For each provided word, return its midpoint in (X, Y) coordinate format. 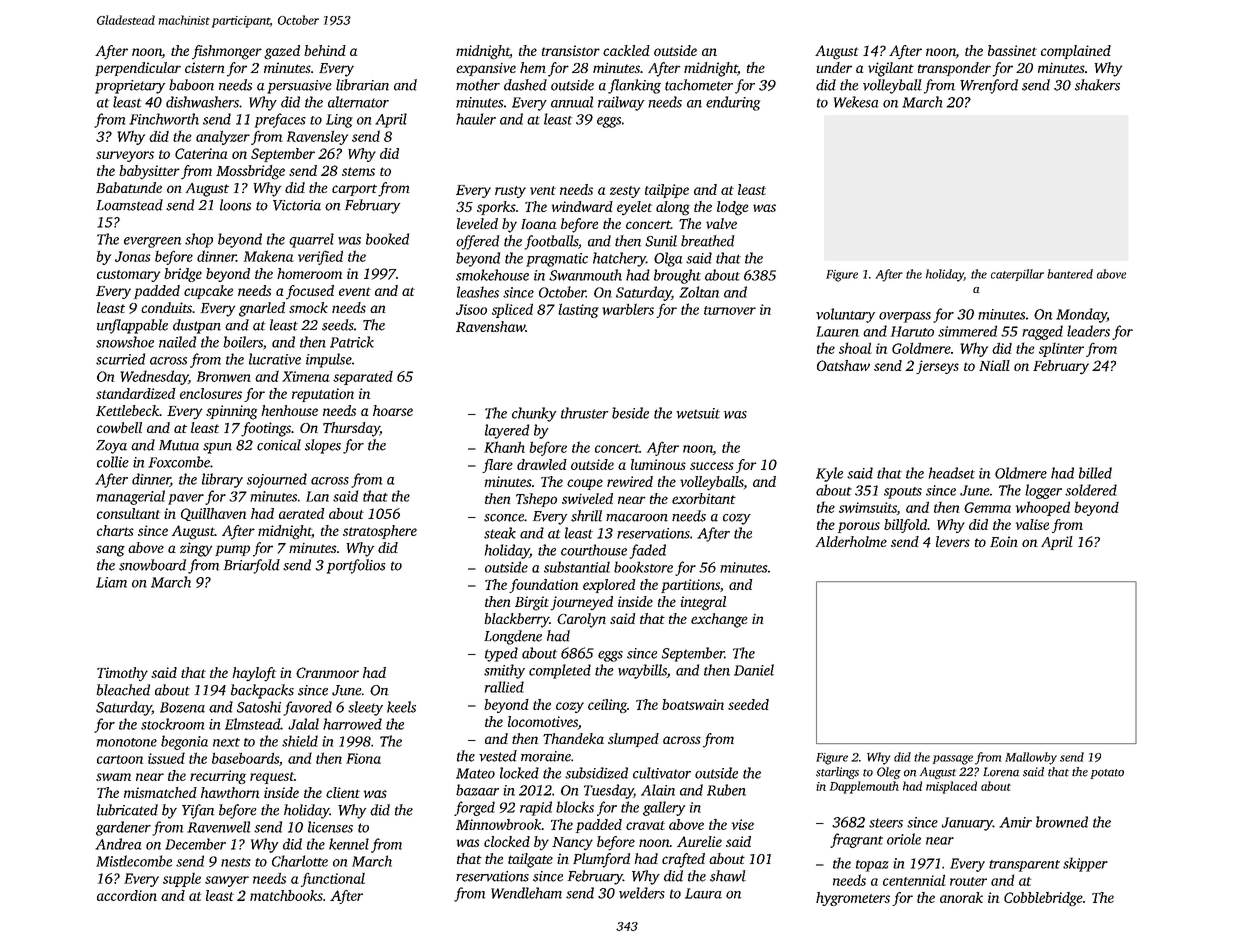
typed (501, 654)
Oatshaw (843, 365)
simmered (967, 331)
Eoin (1004, 541)
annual (572, 102)
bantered (1070, 274)
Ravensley (317, 138)
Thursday (351, 429)
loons (235, 205)
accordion (127, 895)
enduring (733, 103)
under (834, 67)
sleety (365, 708)
